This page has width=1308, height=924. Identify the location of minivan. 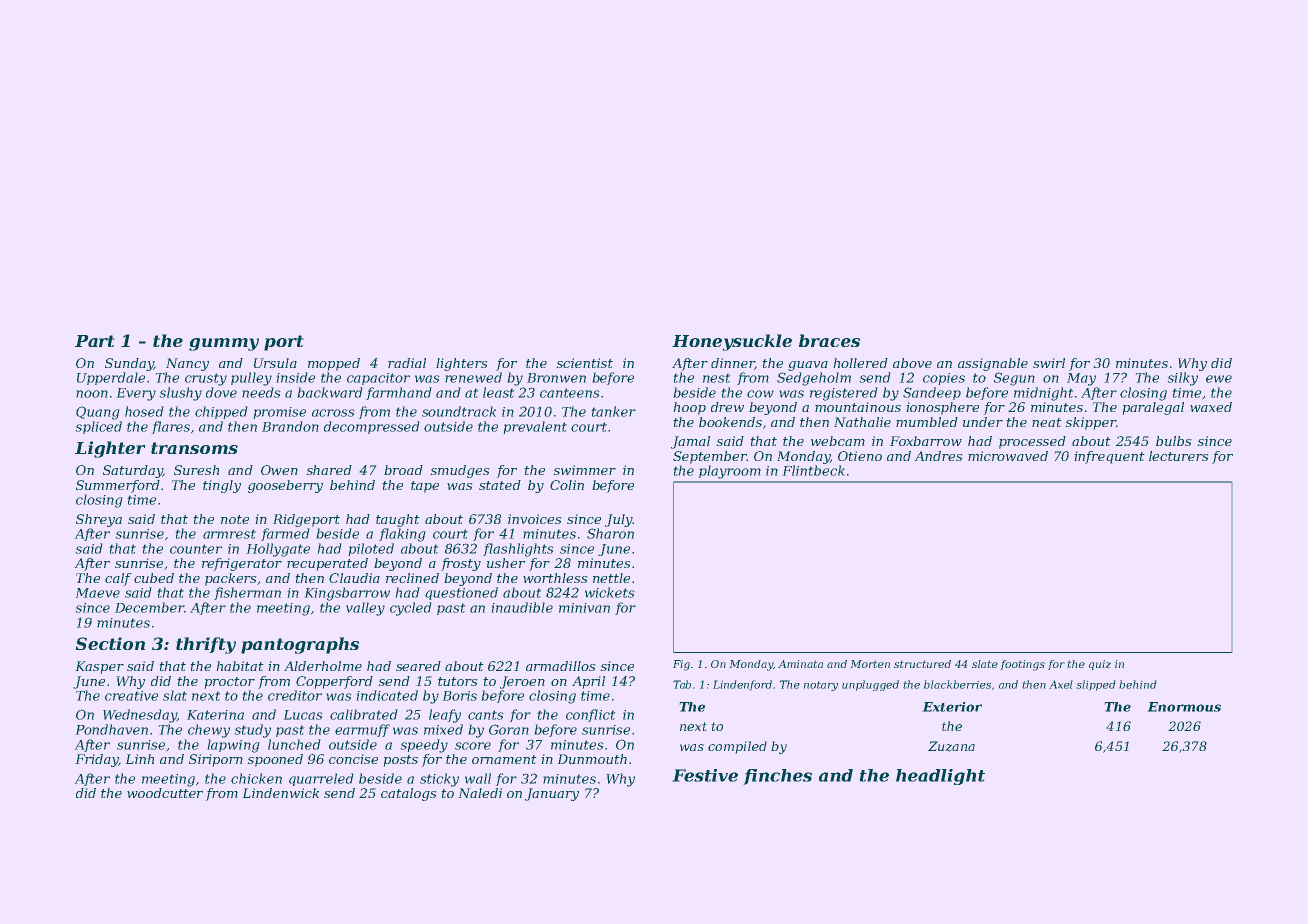
(584, 608).
